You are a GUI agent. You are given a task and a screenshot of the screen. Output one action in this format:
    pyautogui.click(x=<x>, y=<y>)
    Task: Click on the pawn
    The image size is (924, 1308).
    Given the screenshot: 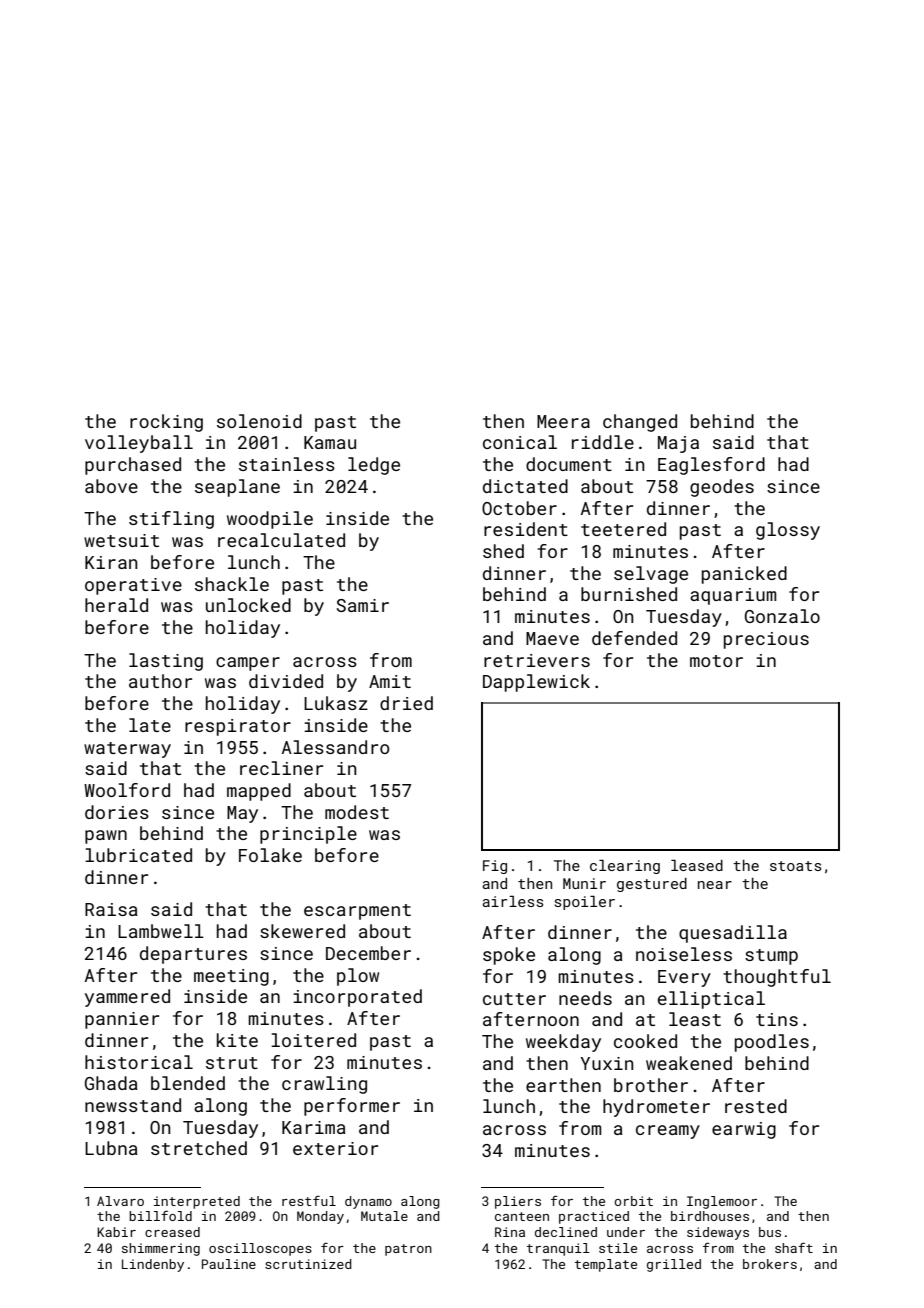 What is the action you would take?
    pyautogui.click(x=106, y=837)
